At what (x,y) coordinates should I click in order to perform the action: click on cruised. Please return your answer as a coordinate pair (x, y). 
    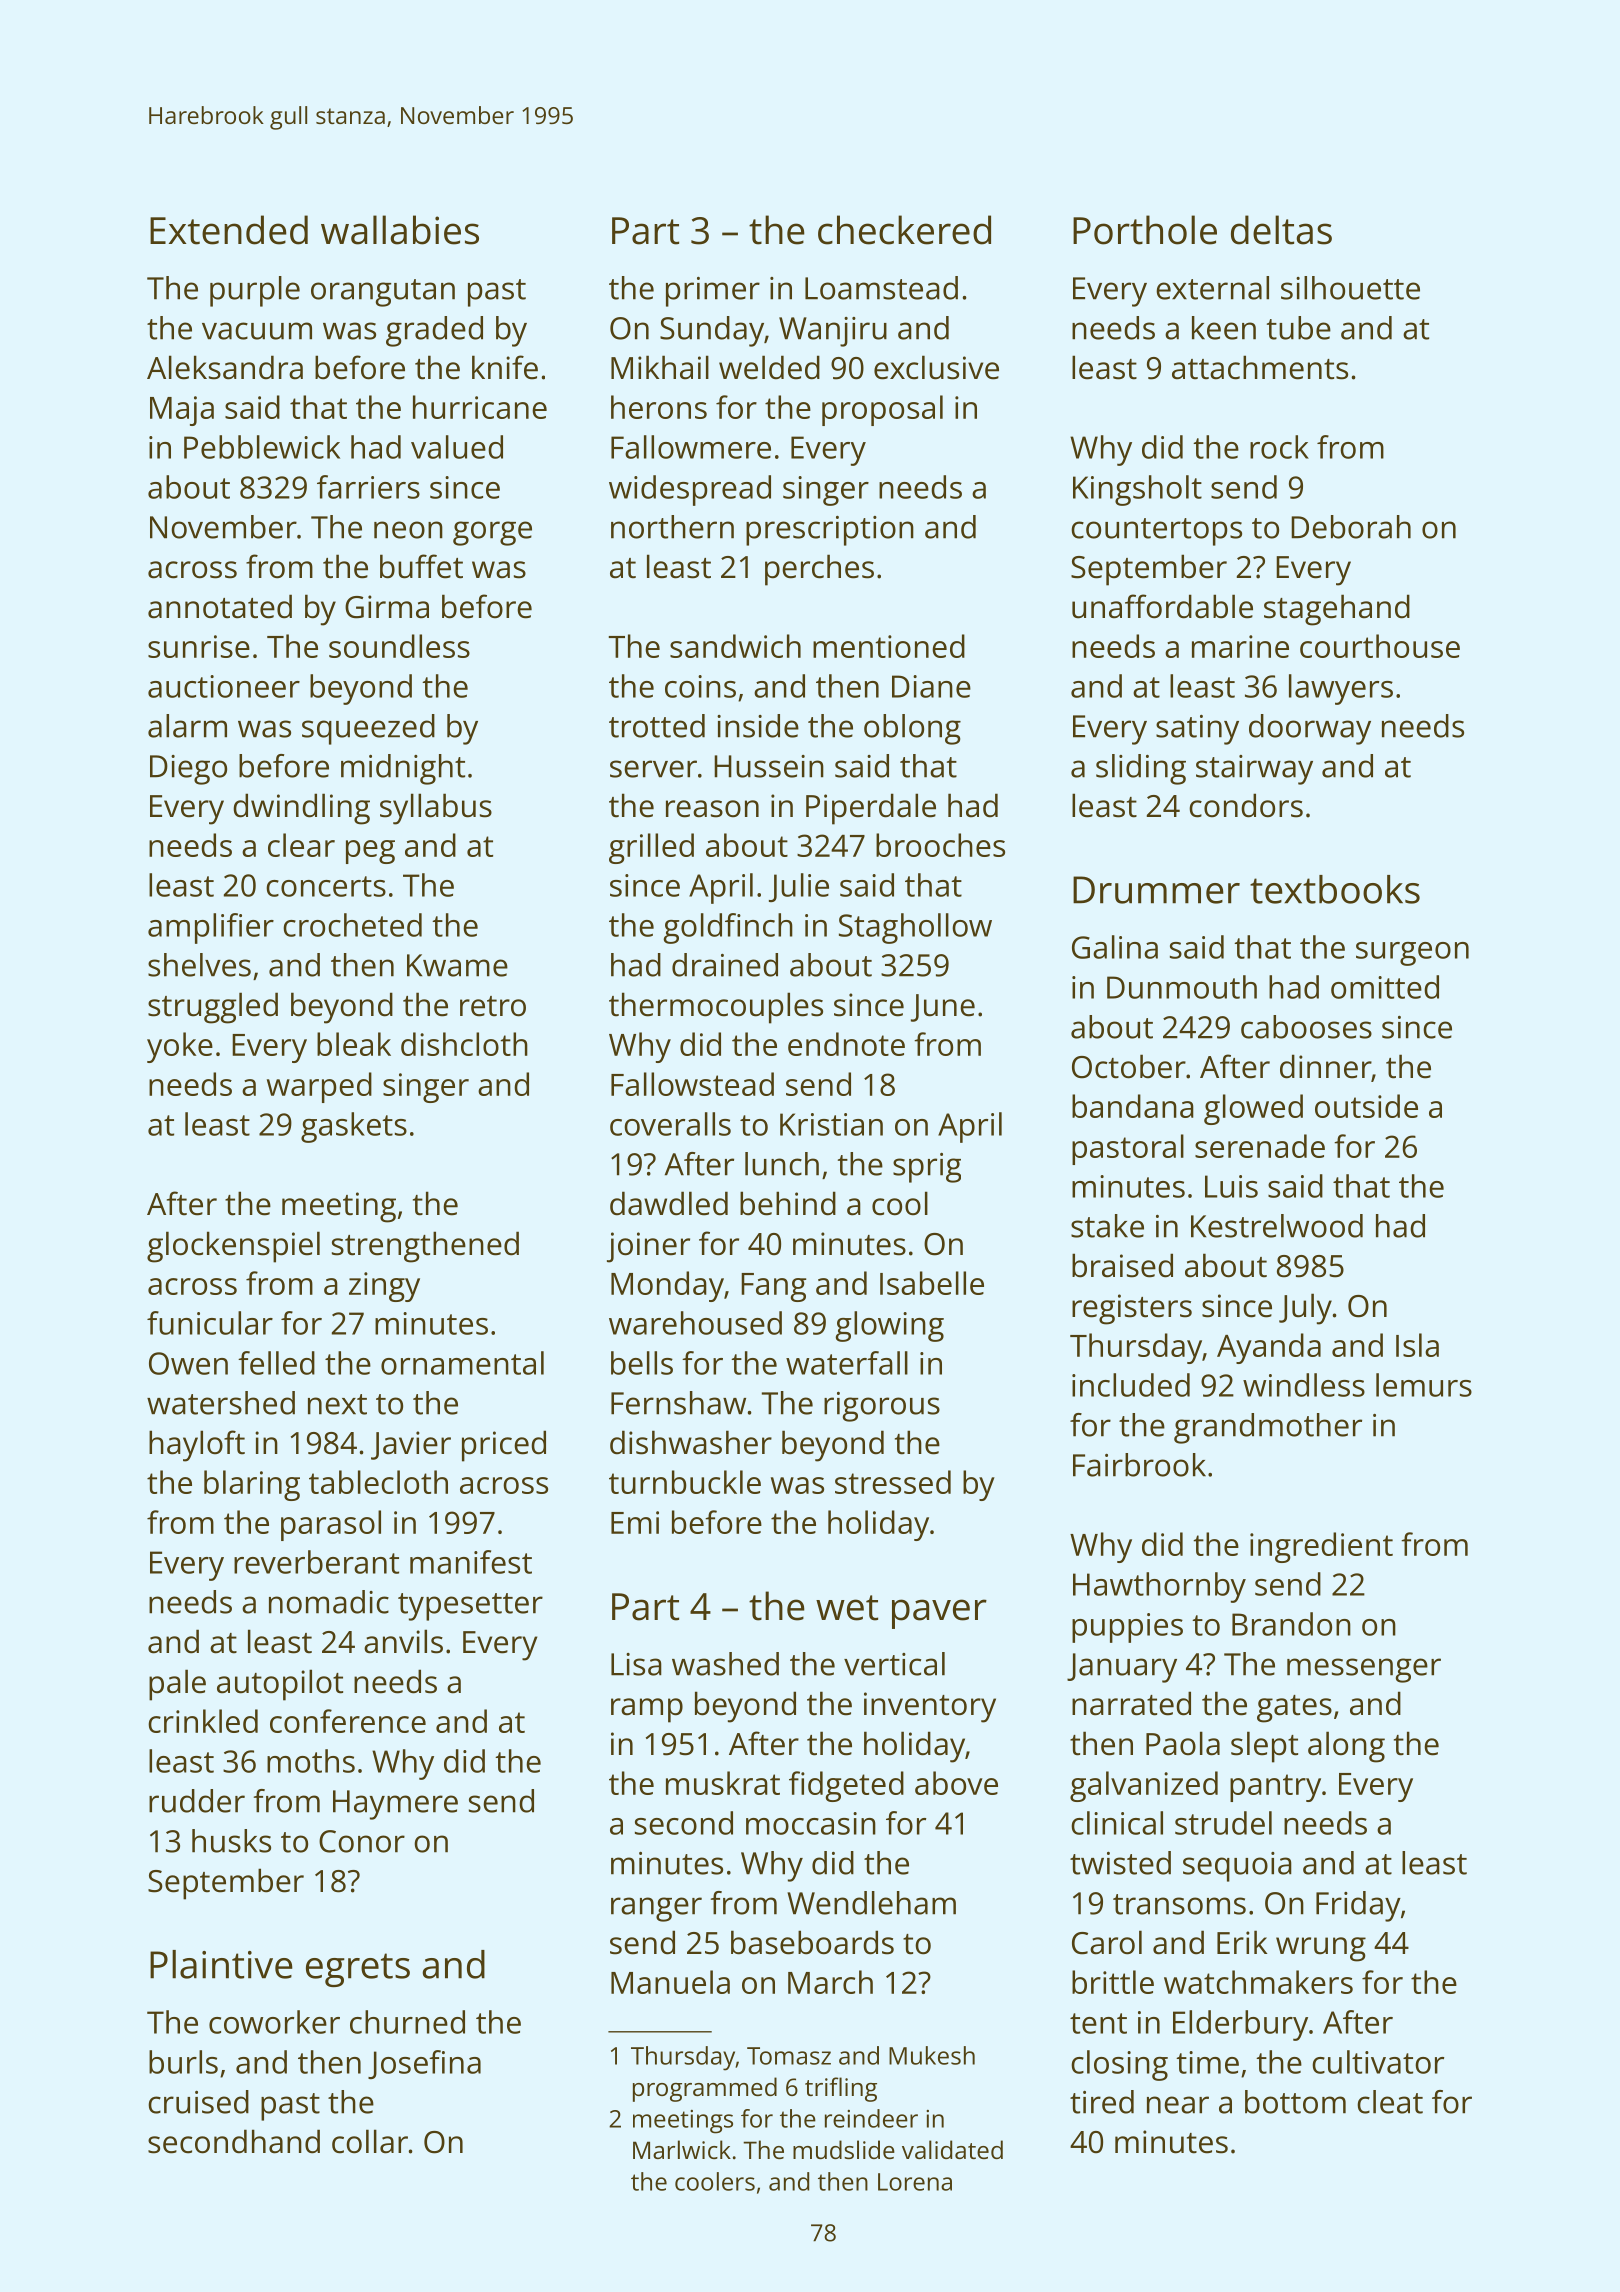
    Looking at the image, I should click on (198, 2102).
